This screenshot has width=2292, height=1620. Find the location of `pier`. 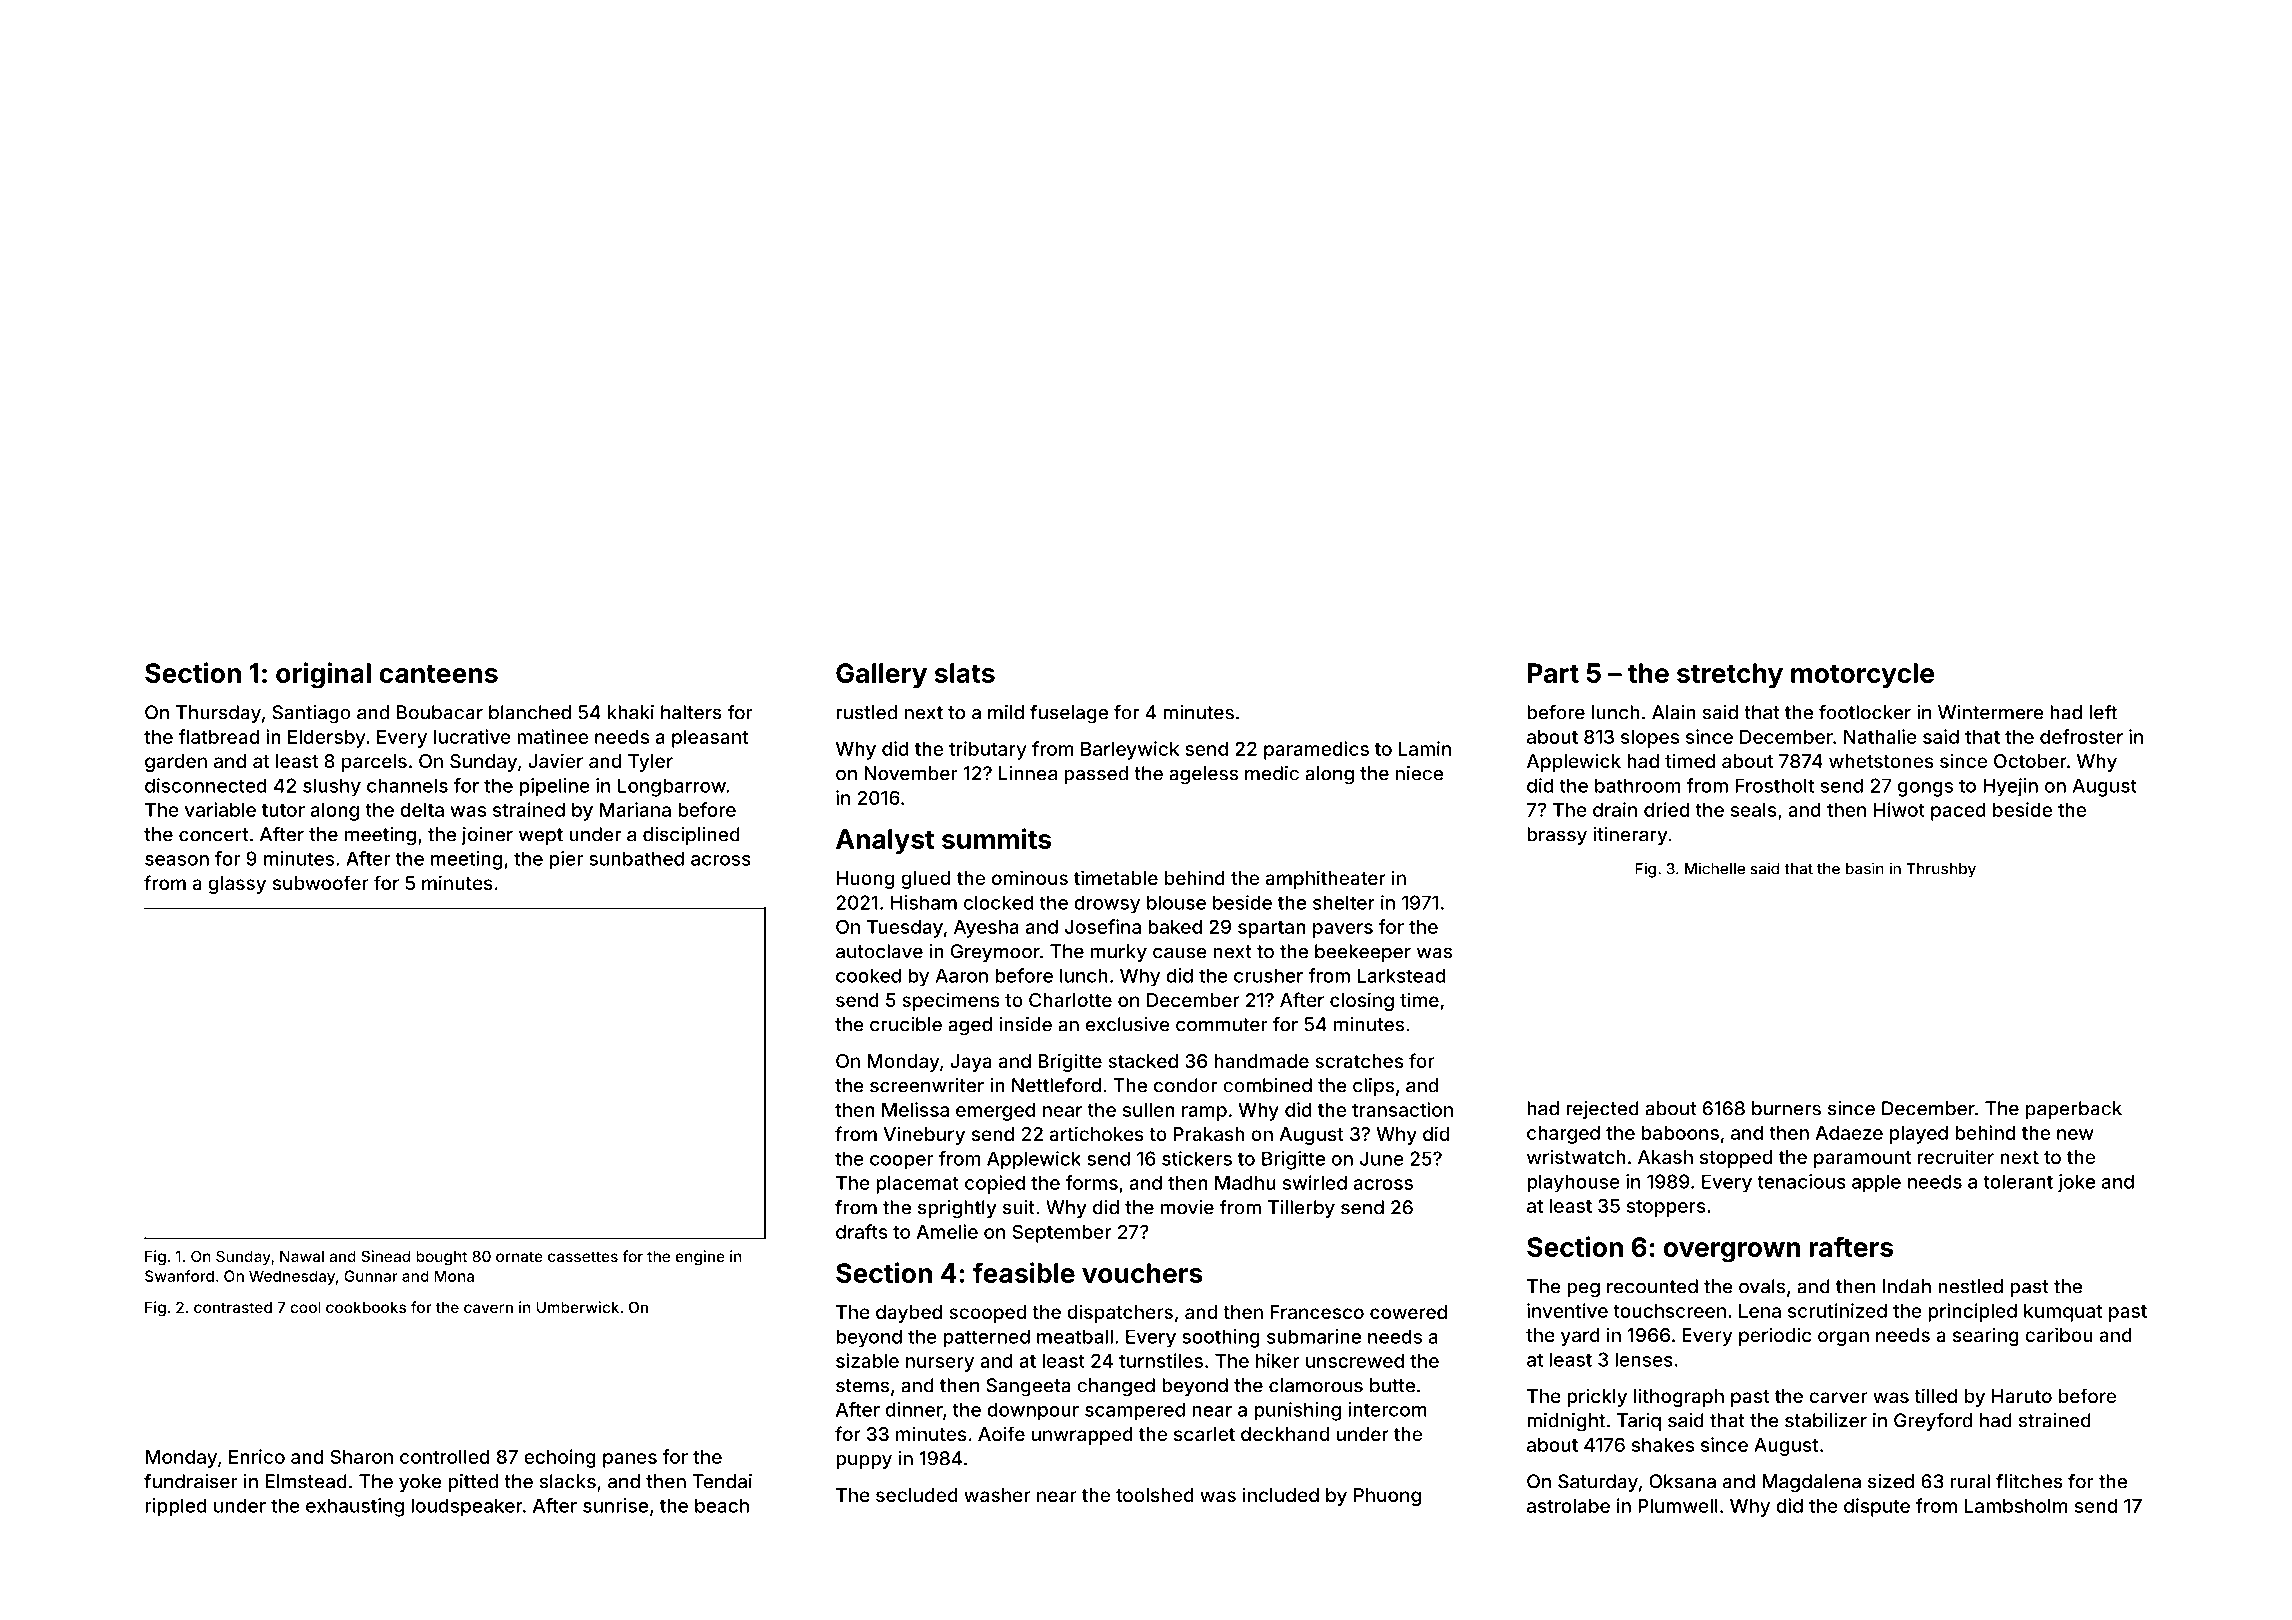

pier is located at coordinates (566, 860).
